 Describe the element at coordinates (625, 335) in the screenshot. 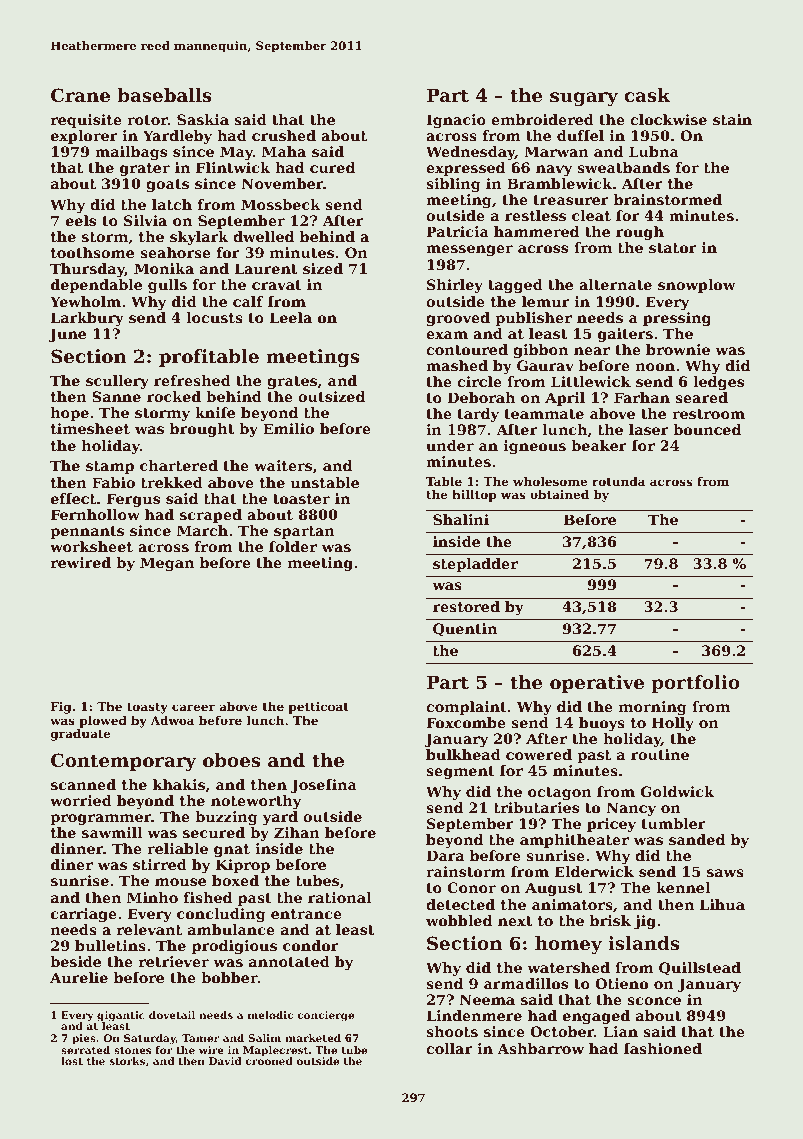

I see `gaiters` at that location.
